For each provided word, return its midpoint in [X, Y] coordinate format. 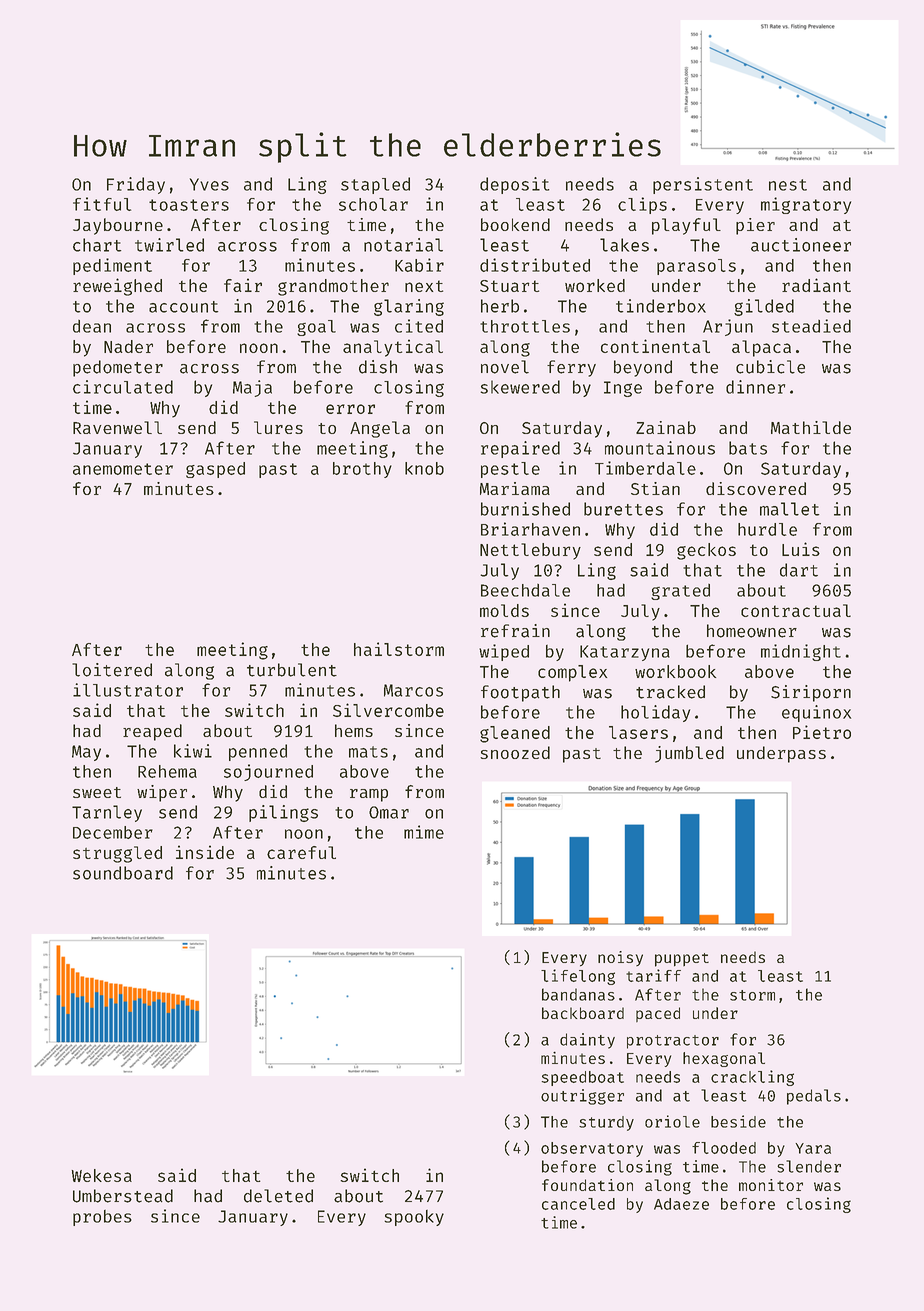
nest [788, 185]
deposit [515, 185]
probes [102, 1218]
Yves [209, 184]
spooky [414, 1218]
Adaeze [681, 1204]
